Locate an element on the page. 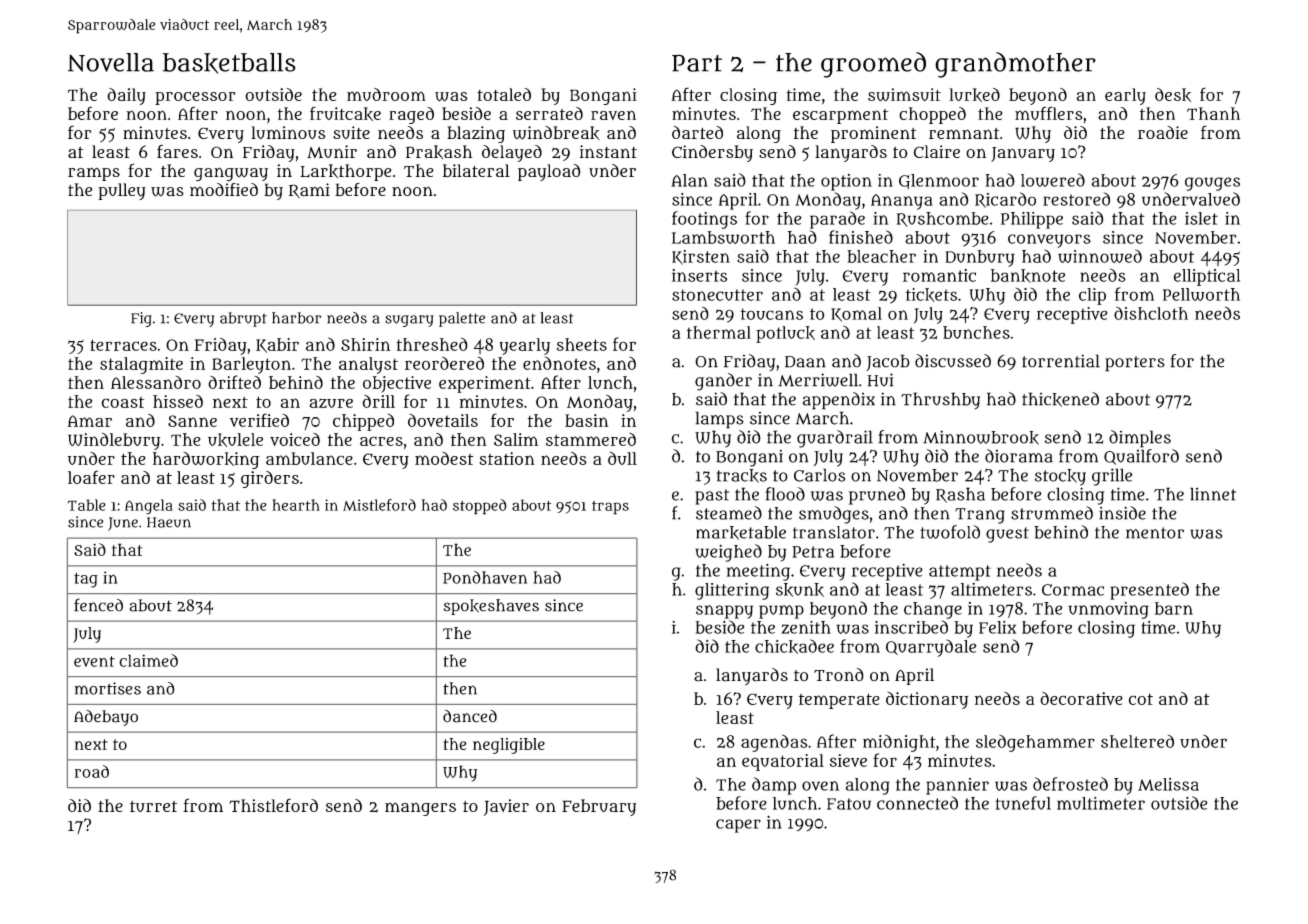  serrated is located at coordinates (549, 113).
